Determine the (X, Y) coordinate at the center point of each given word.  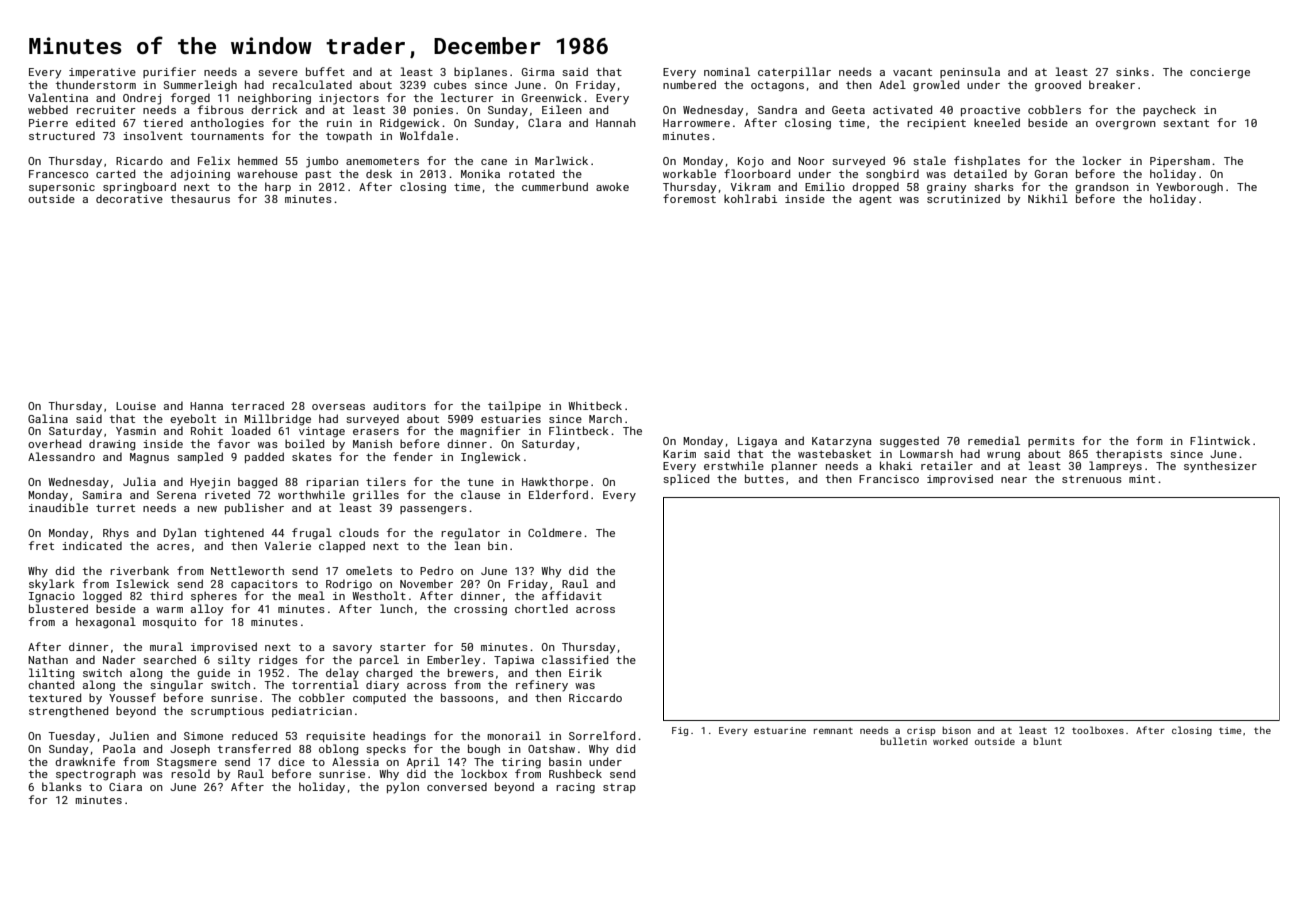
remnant (833, 730)
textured (55, 697)
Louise (136, 406)
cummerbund (555, 186)
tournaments (227, 136)
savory (352, 649)
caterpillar (794, 72)
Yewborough (1189, 188)
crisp (921, 731)
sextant (1186, 123)
